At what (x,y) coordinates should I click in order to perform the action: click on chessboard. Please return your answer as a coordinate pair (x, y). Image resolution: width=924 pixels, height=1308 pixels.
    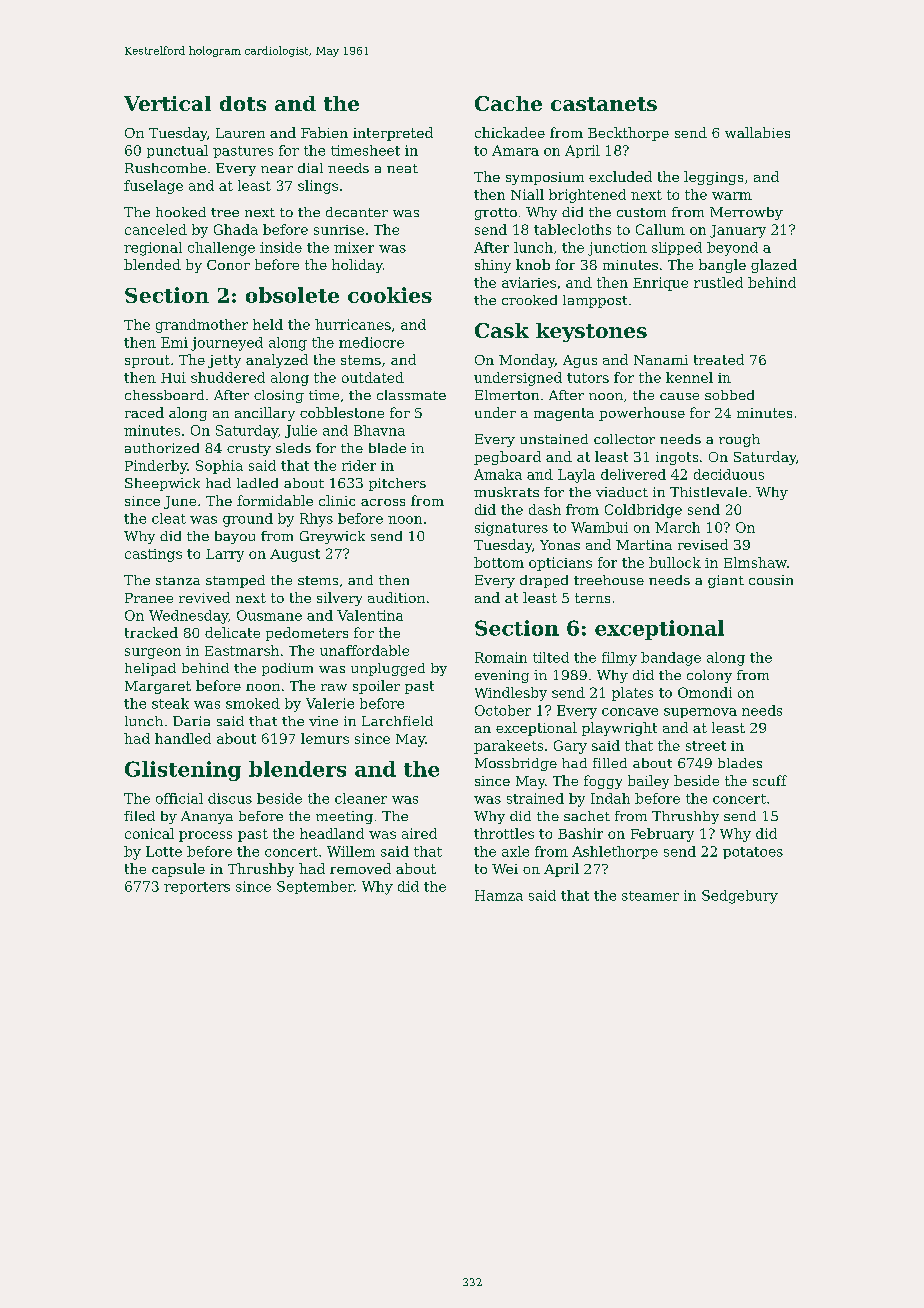
    Looking at the image, I should click on (164, 395).
